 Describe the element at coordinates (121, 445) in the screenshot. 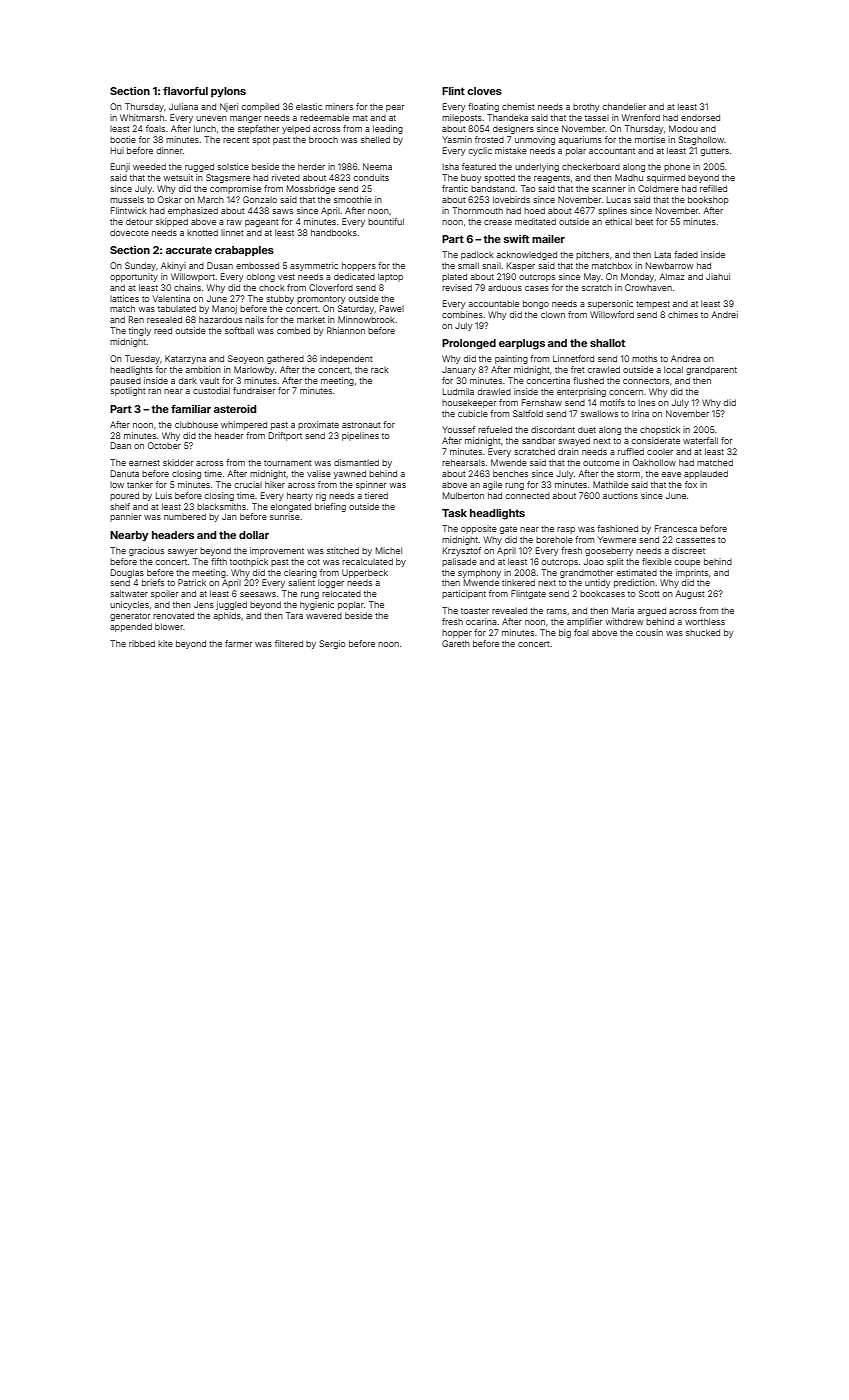

I see `Daan` at that location.
